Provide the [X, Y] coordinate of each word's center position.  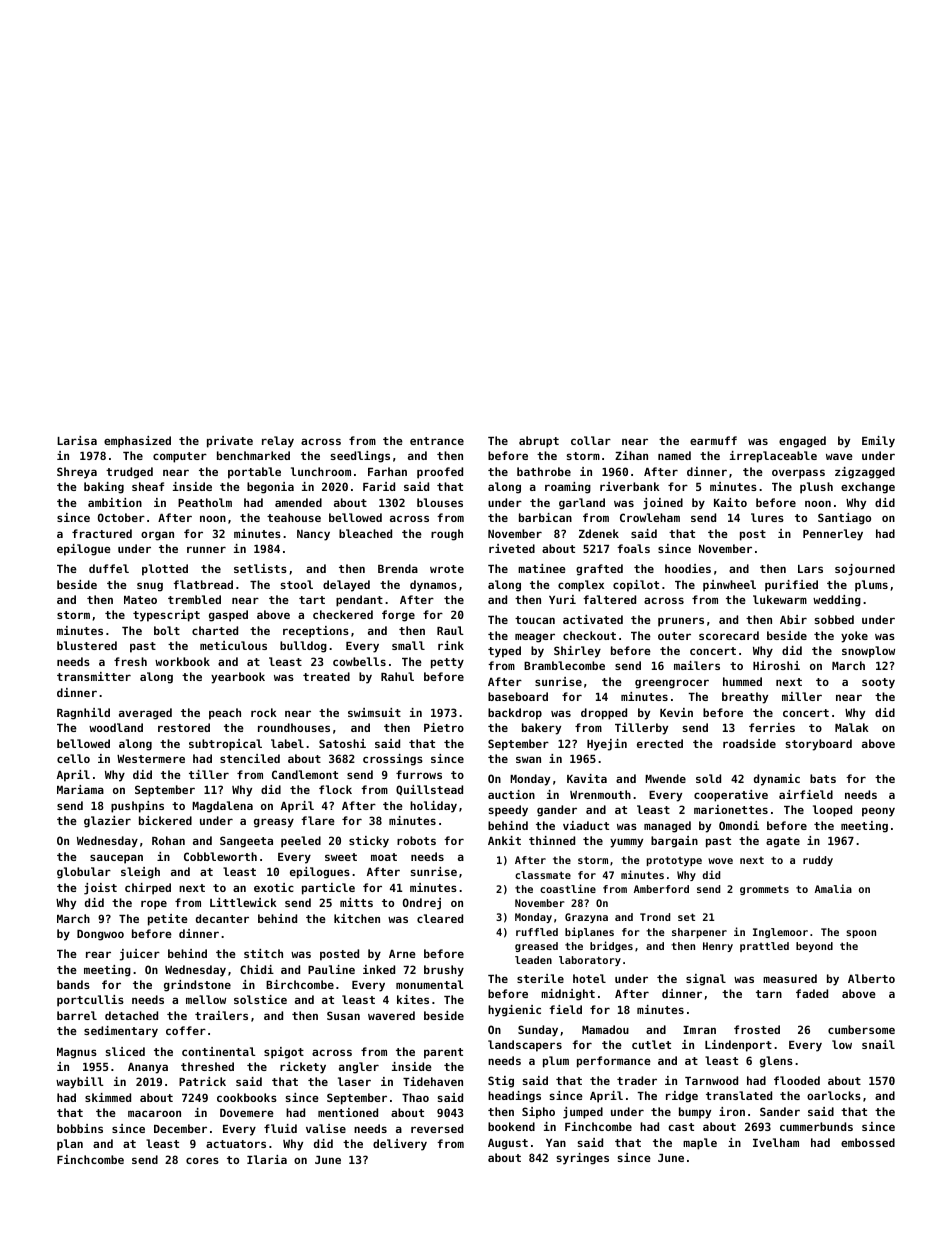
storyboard [818, 745]
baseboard [518, 696]
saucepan [116, 859]
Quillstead [429, 790]
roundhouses [294, 727]
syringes [582, 1159]
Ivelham [776, 1142]
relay [278, 442]
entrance [437, 441]
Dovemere [247, 1113]
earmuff [713, 440]
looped [832, 811]
